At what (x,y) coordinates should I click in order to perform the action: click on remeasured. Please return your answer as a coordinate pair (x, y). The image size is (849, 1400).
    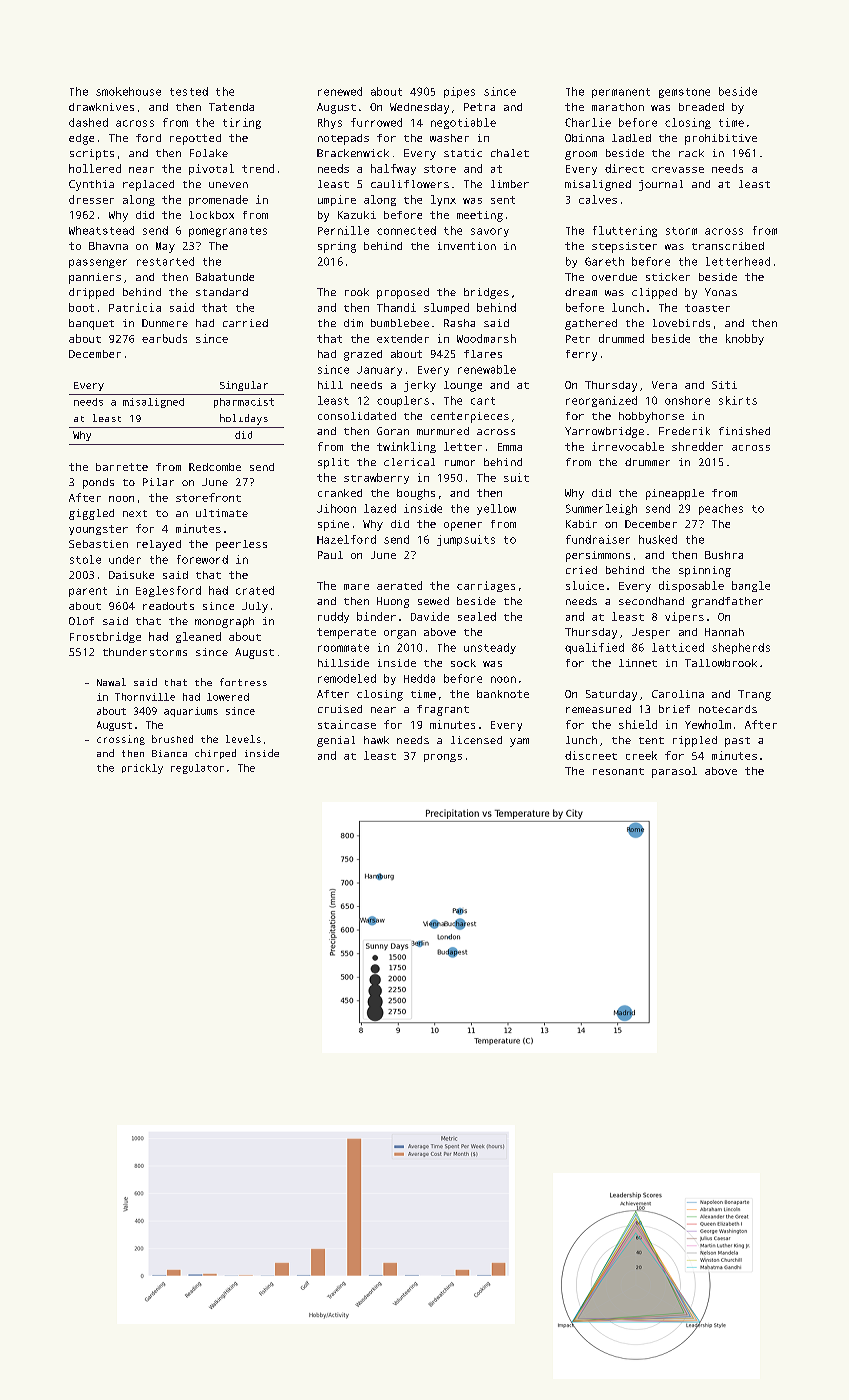
    Looking at the image, I should click on (598, 709).
